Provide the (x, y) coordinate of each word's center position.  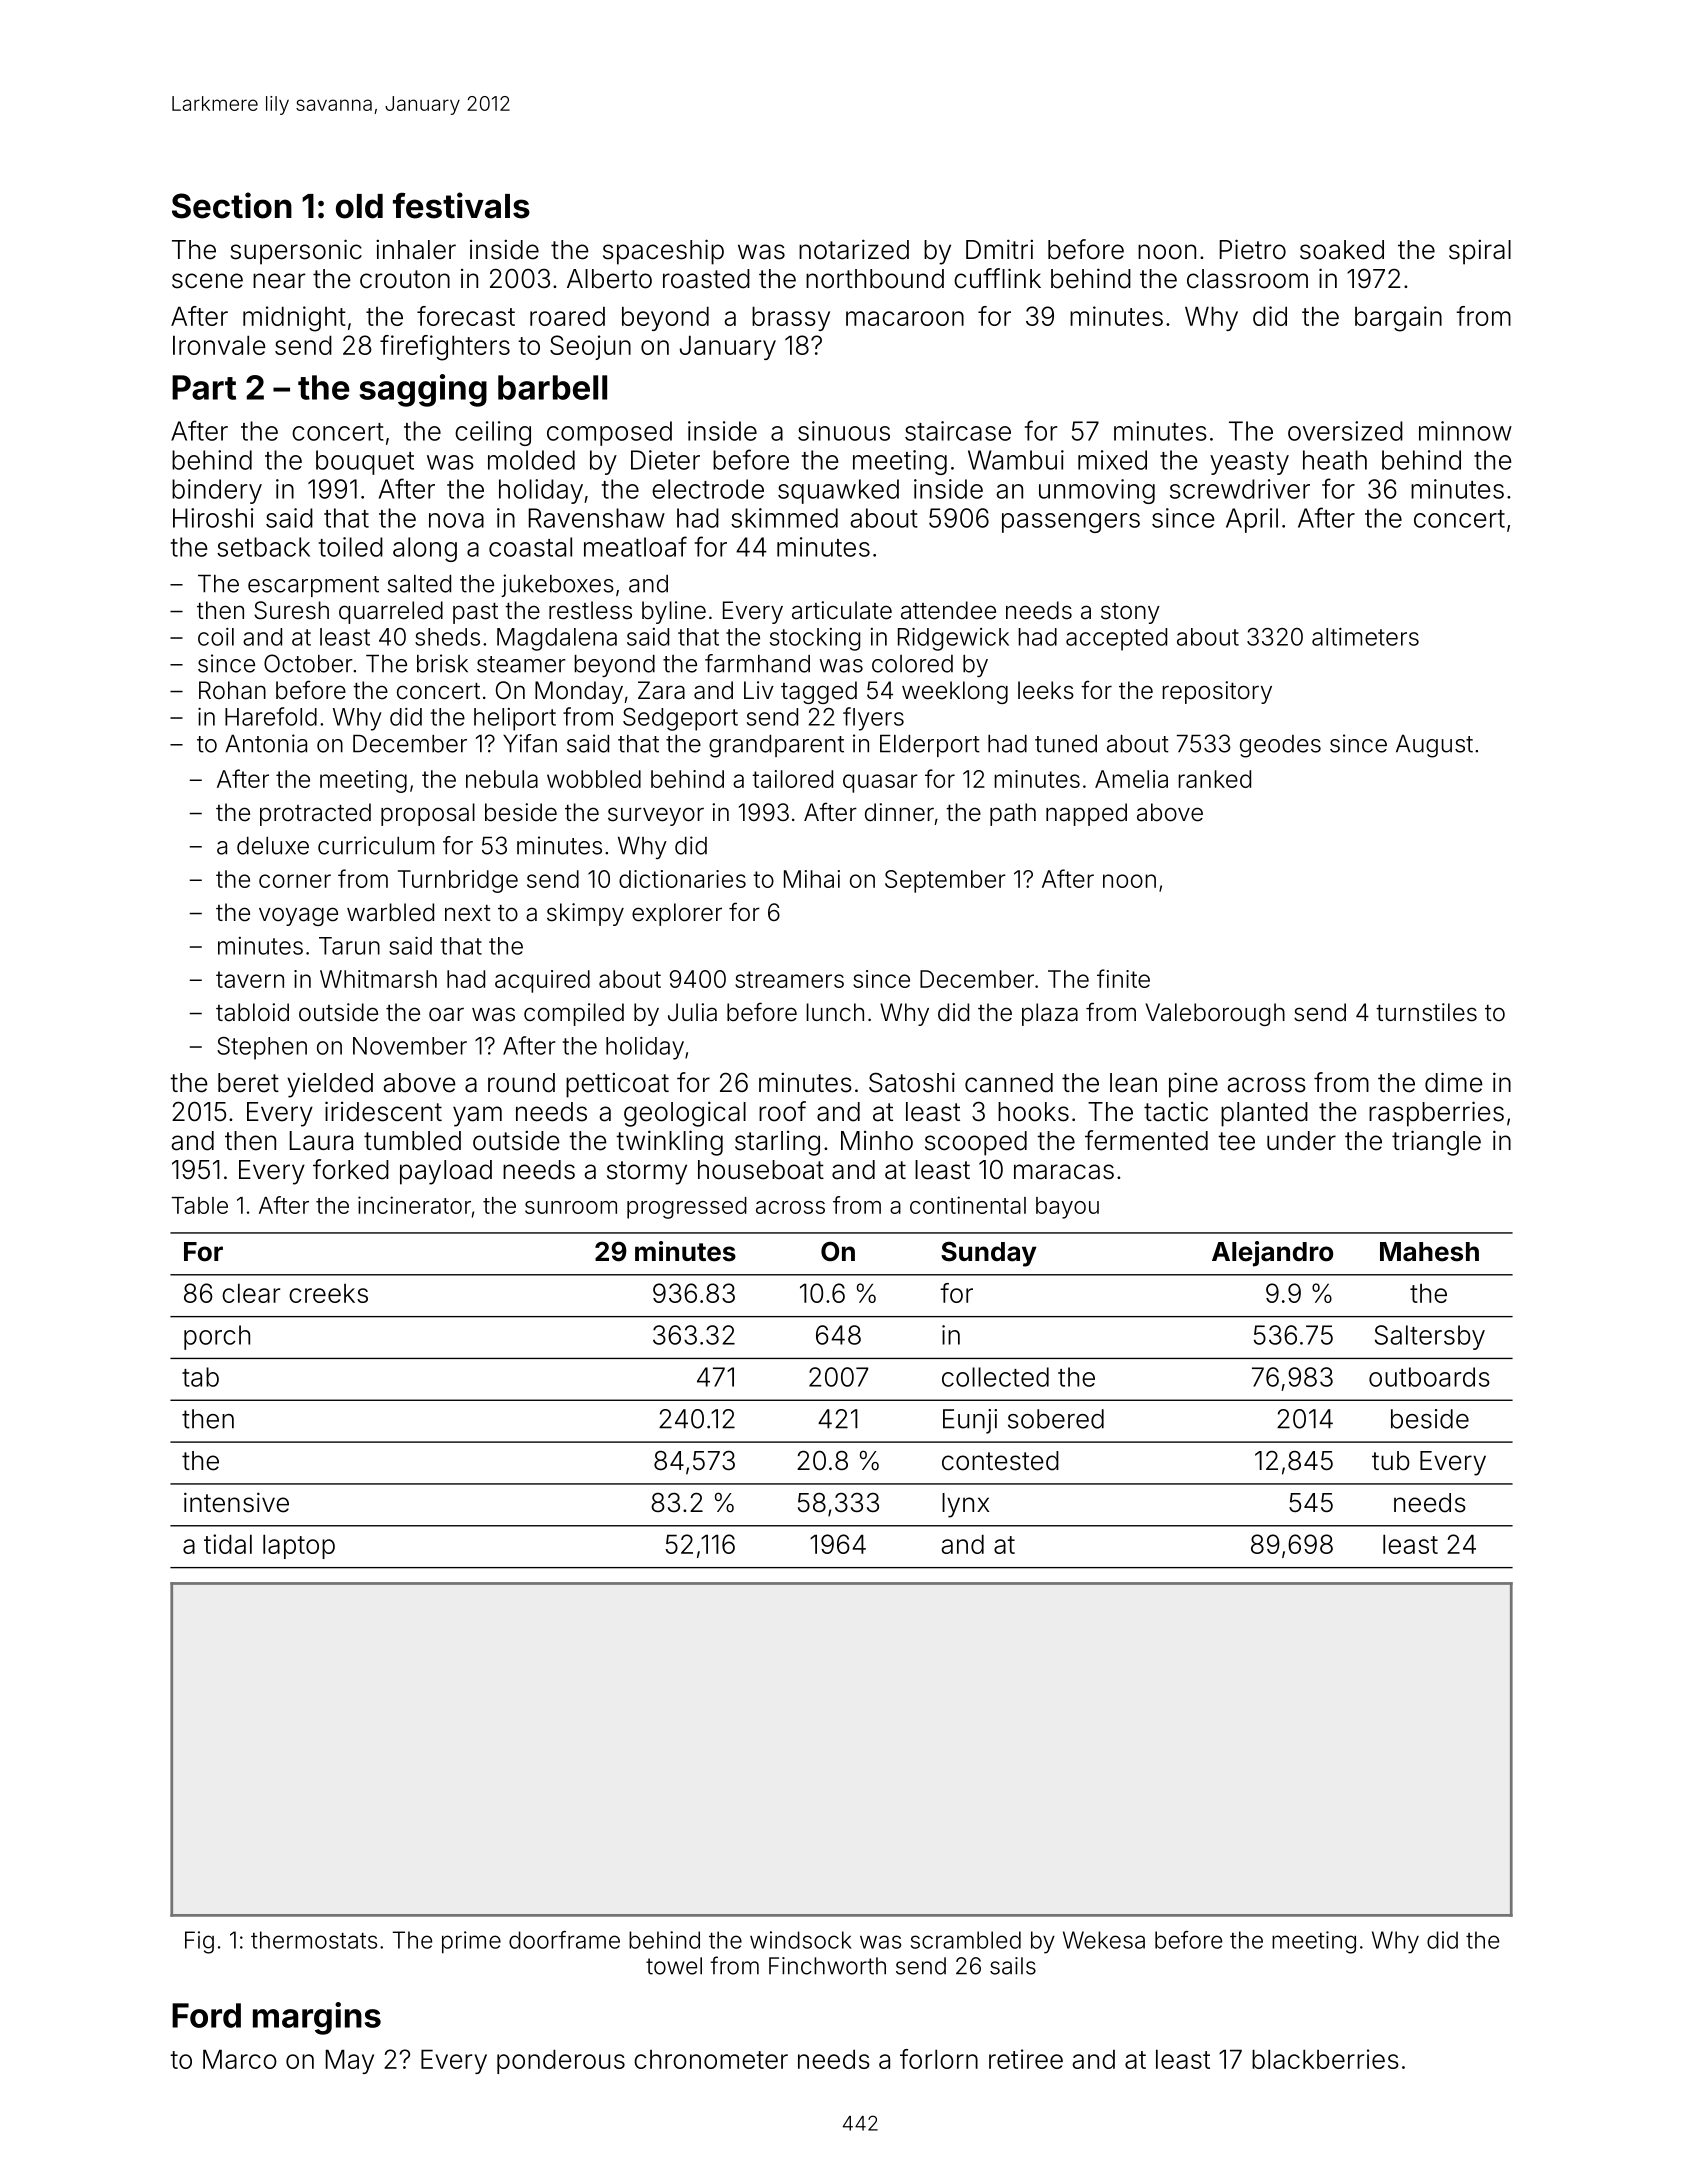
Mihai (812, 879)
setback (263, 547)
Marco (240, 2059)
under (1301, 1141)
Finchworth (827, 1966)
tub (1391, 1461)
